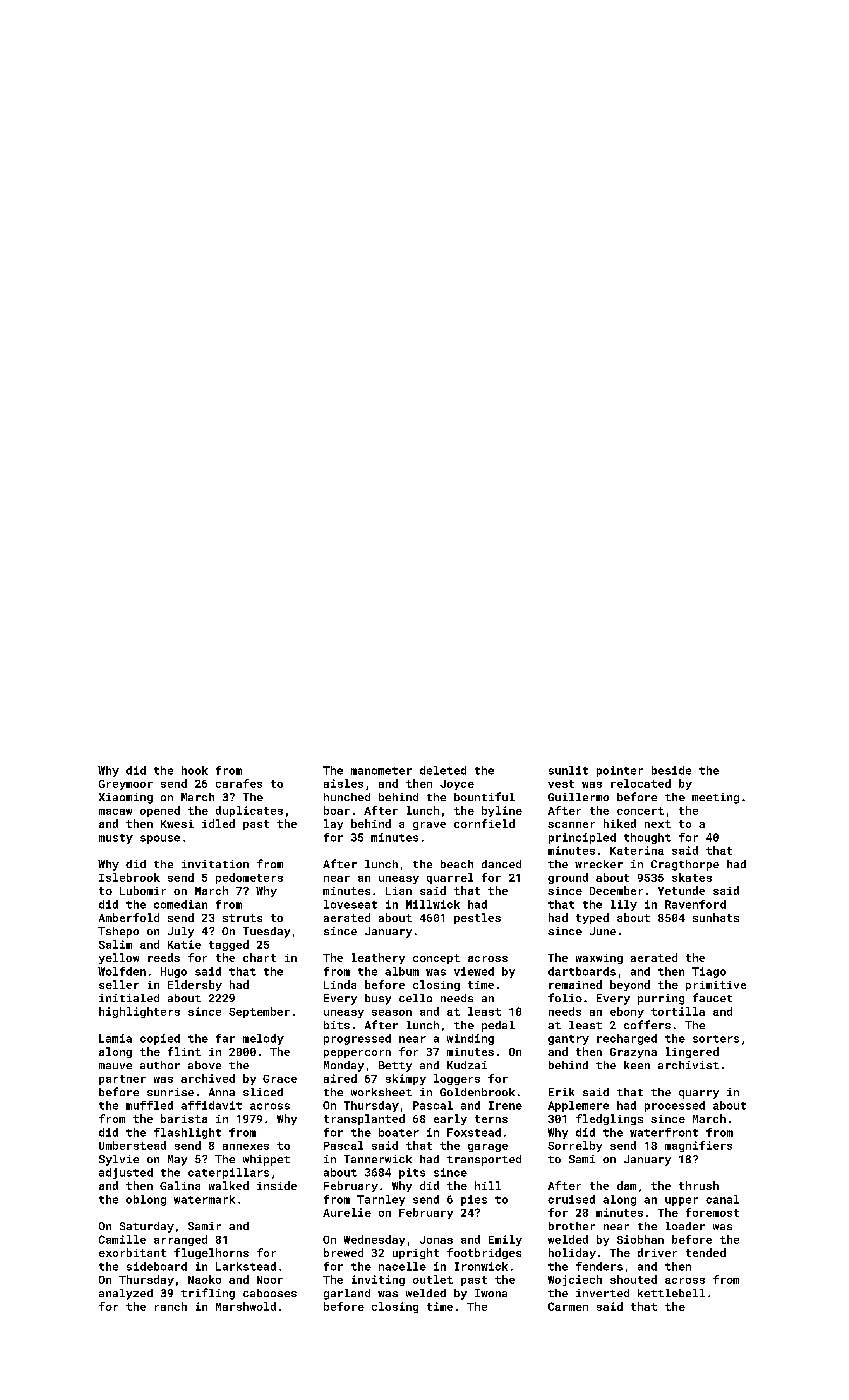 This screenshot has width=849, height=1400. I want to click on hook, so click(195, 770).
